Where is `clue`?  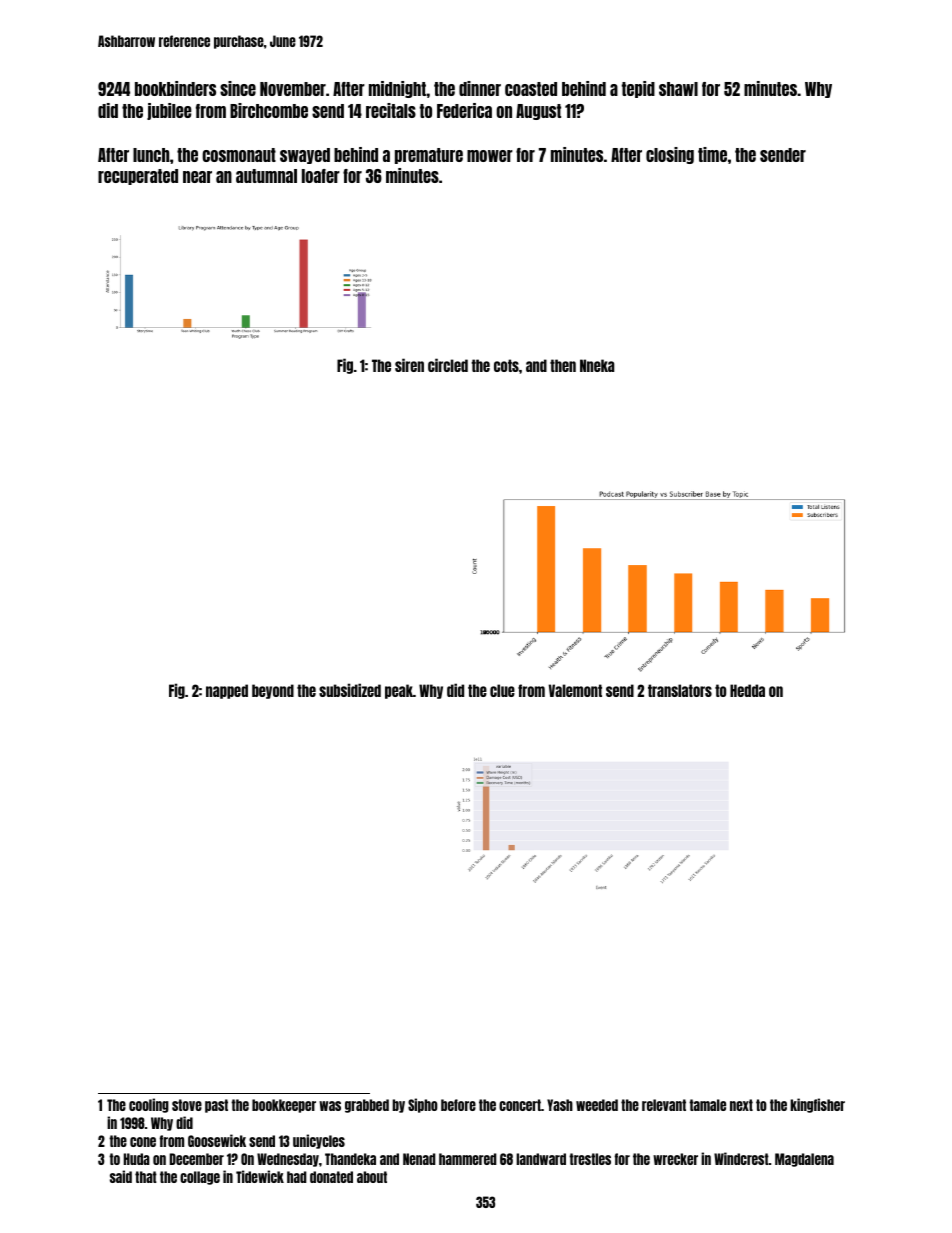 clue is located at coordinates (502, 690).
